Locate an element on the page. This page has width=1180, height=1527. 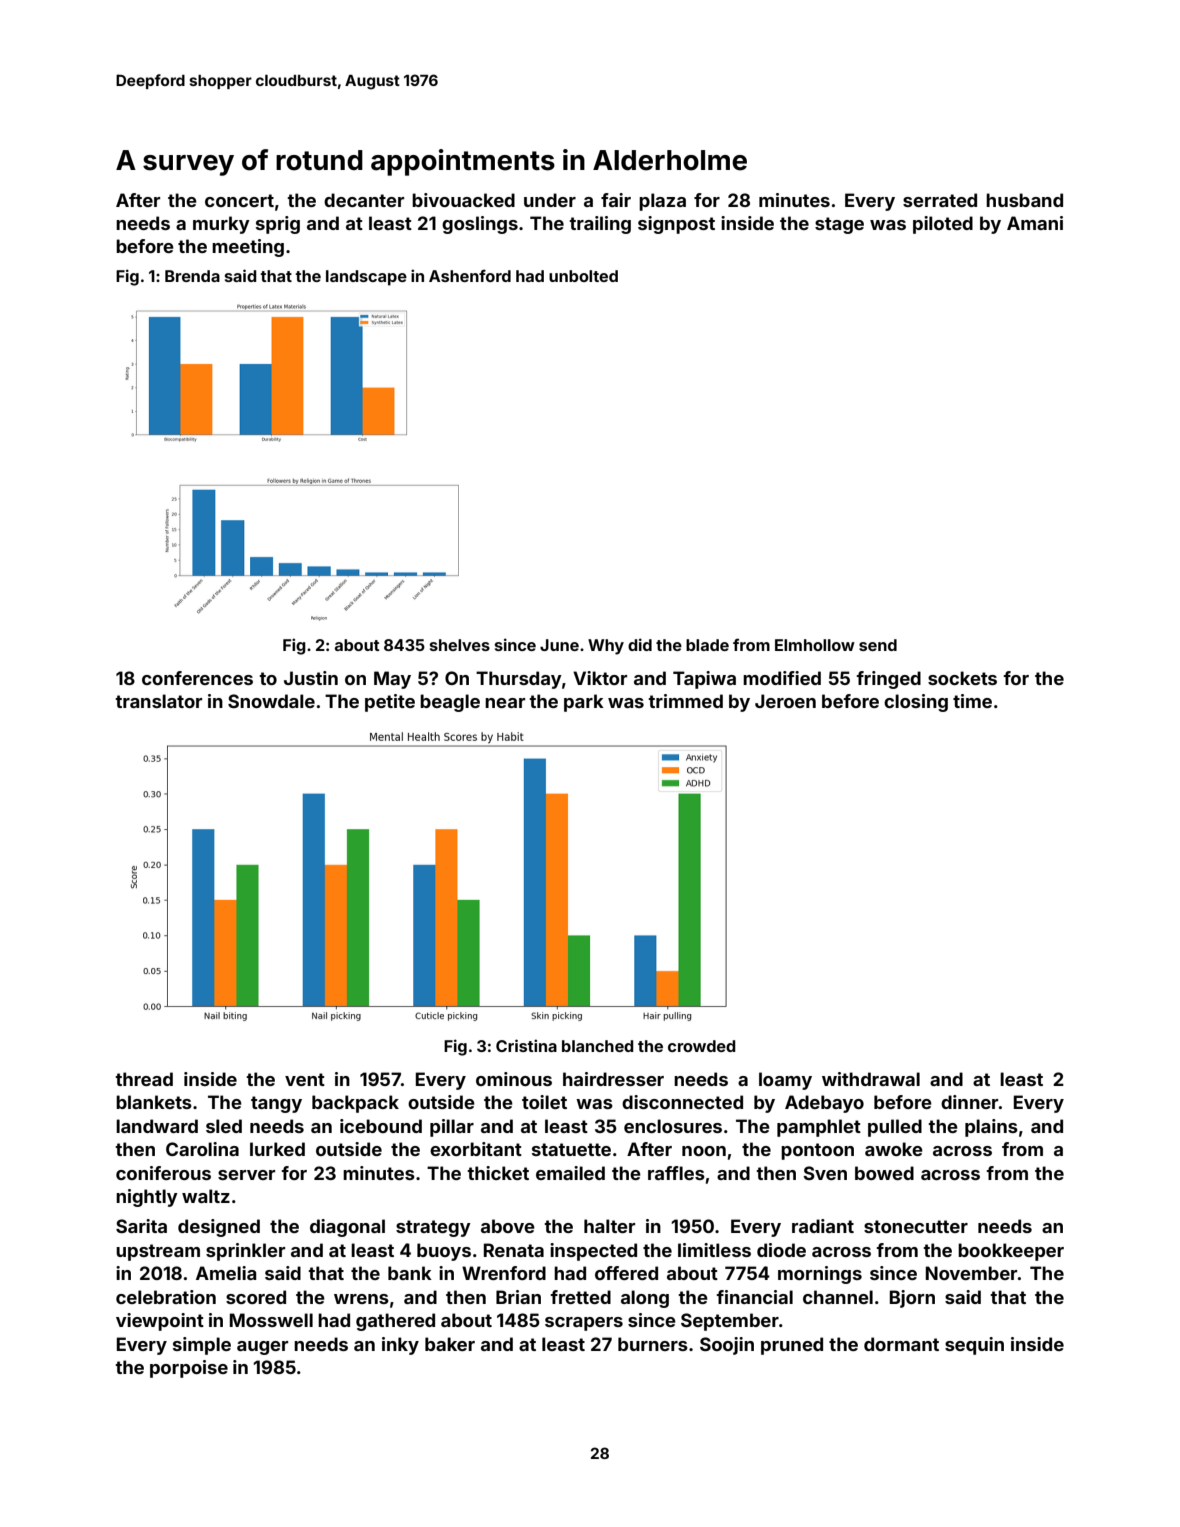
upstream is located at coordinates (158, 1252).
